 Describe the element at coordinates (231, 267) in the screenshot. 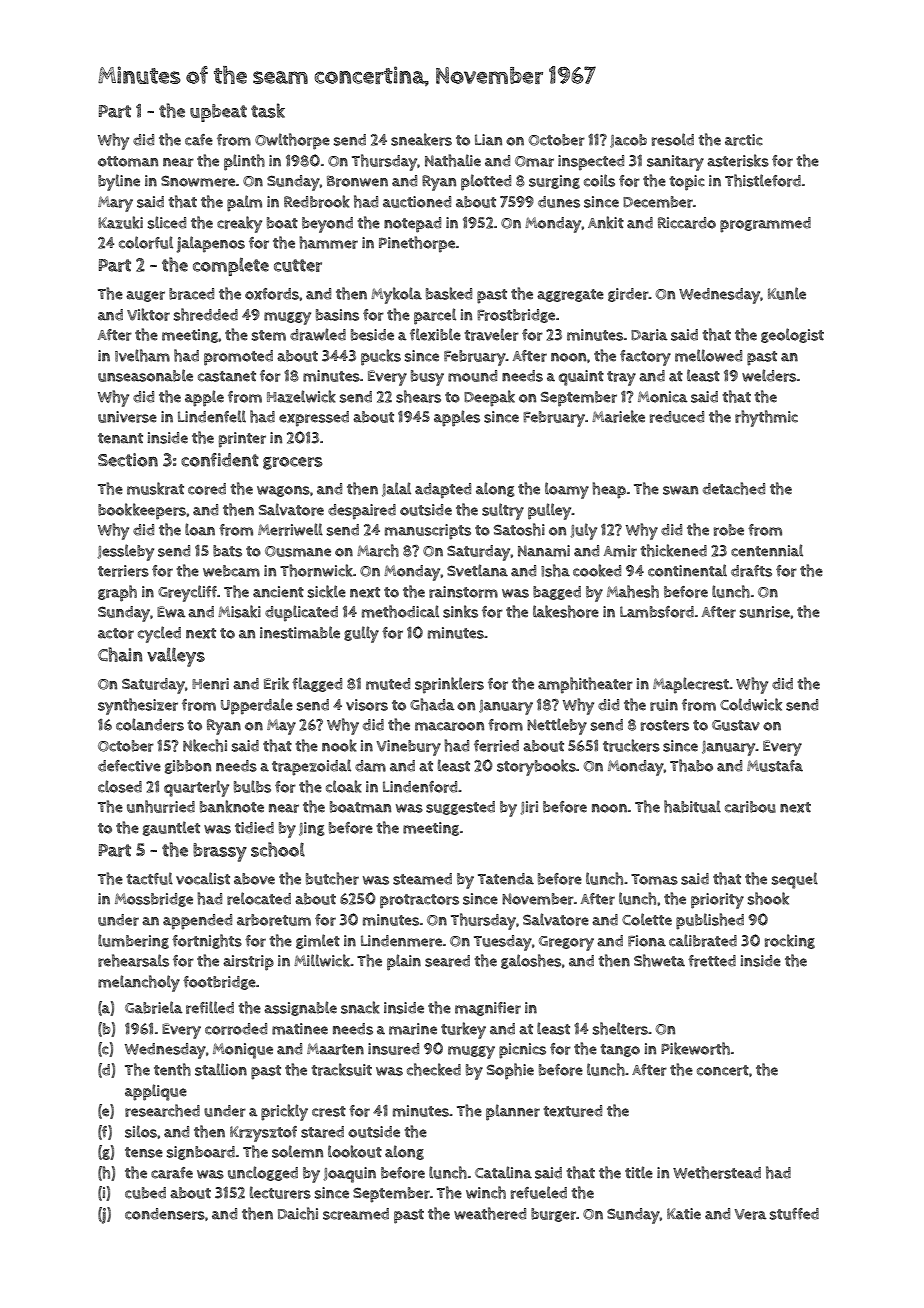

I see `complete` at that location.
